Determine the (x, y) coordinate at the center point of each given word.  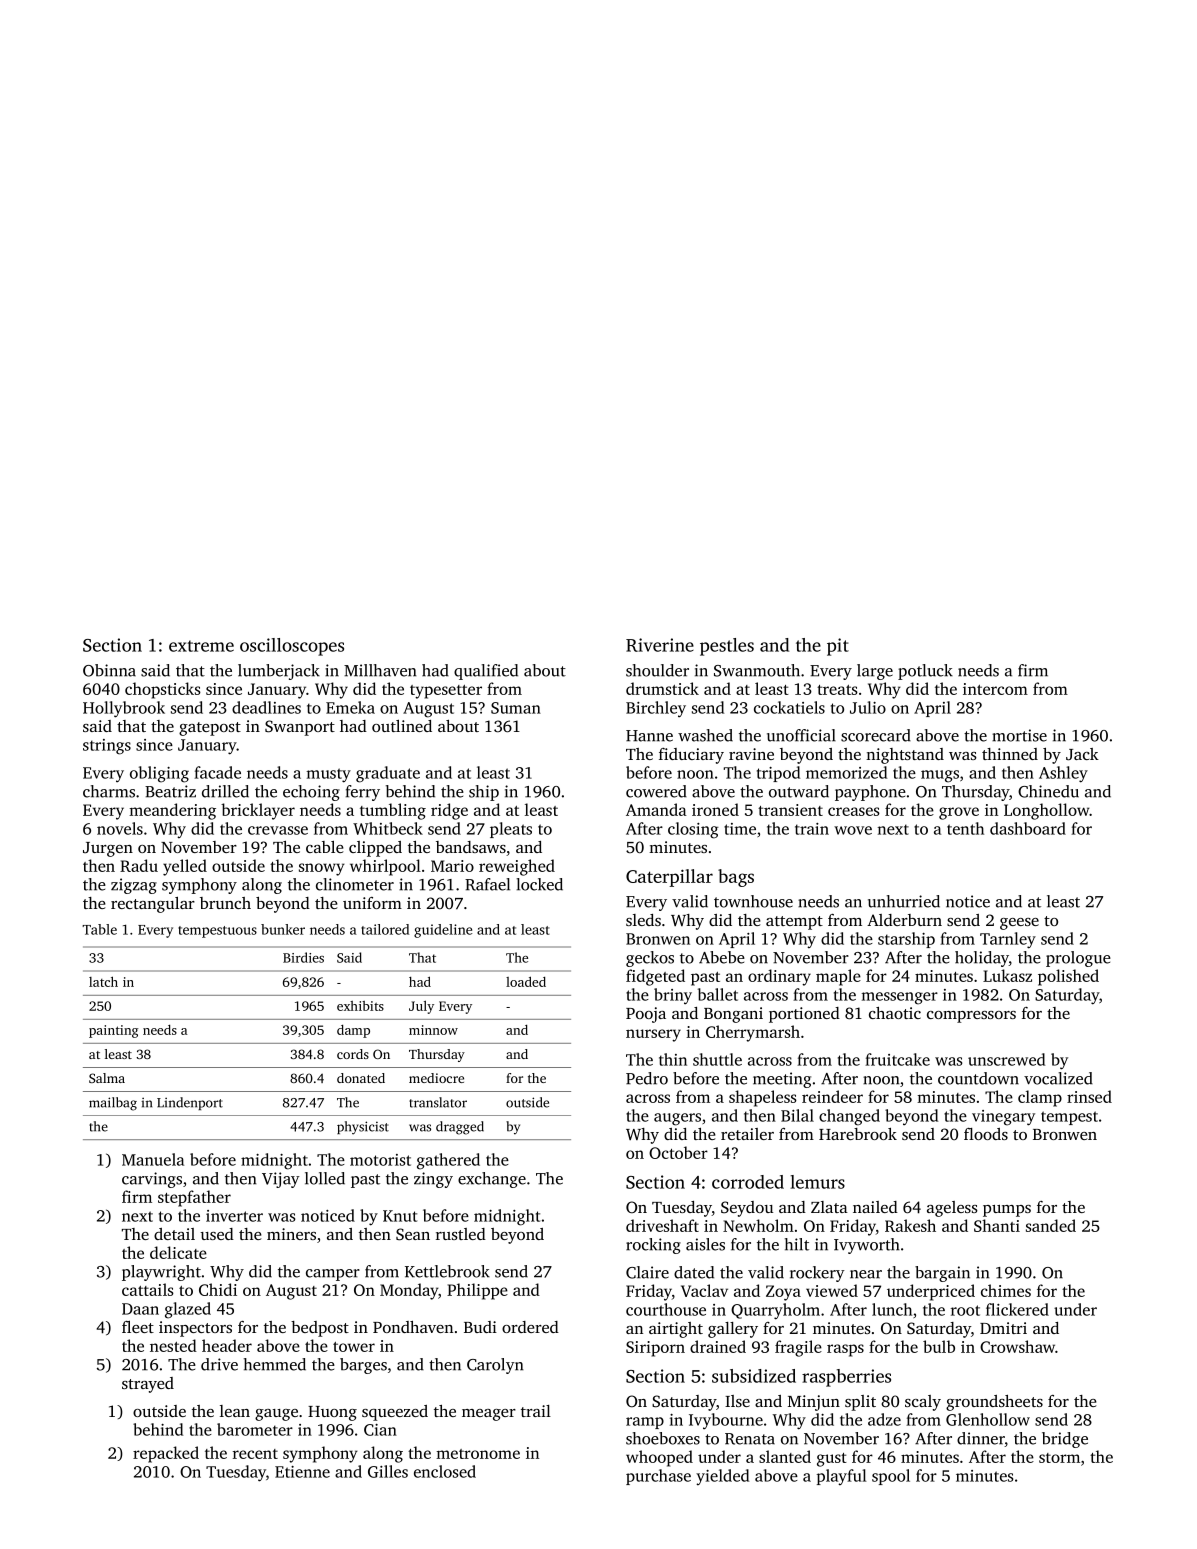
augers (677, 1119)
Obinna (109, 670)
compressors (971, 1017)
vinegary (1003, 1118)
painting (113, 1031)
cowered (656, 791)
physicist (363, 1128)
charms (109, 791)
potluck (925, 672)
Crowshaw (1018, 1346)
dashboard (1028, 828)
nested (173, 1345)
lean (235, 1411)
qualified (486, 672)
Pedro (647, 1078)
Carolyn (495, 1366)
